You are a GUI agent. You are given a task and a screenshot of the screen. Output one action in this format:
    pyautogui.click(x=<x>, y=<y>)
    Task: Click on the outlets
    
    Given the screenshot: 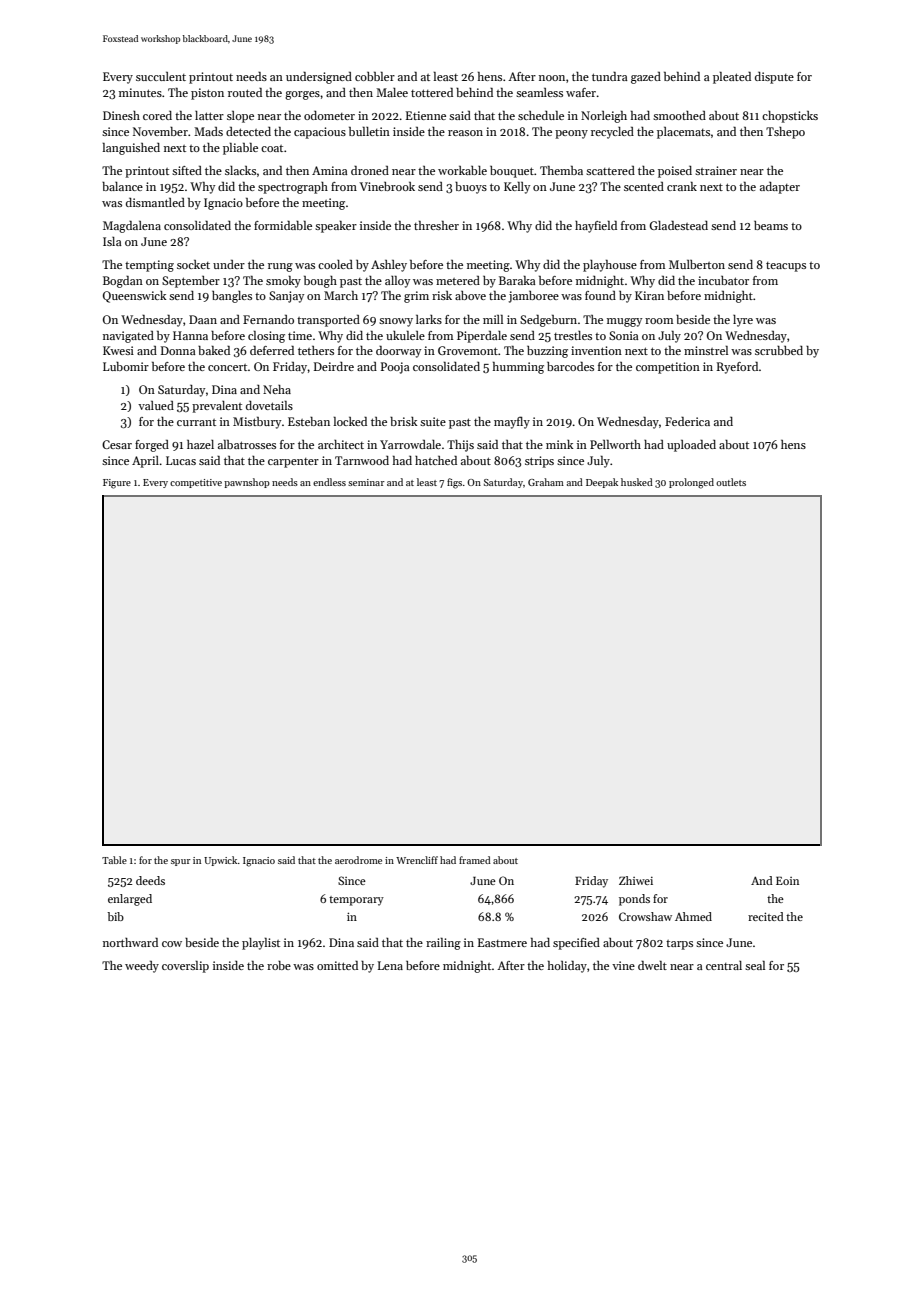 What is the action you would take?
    pyautogui.click(x=731, y=482)
